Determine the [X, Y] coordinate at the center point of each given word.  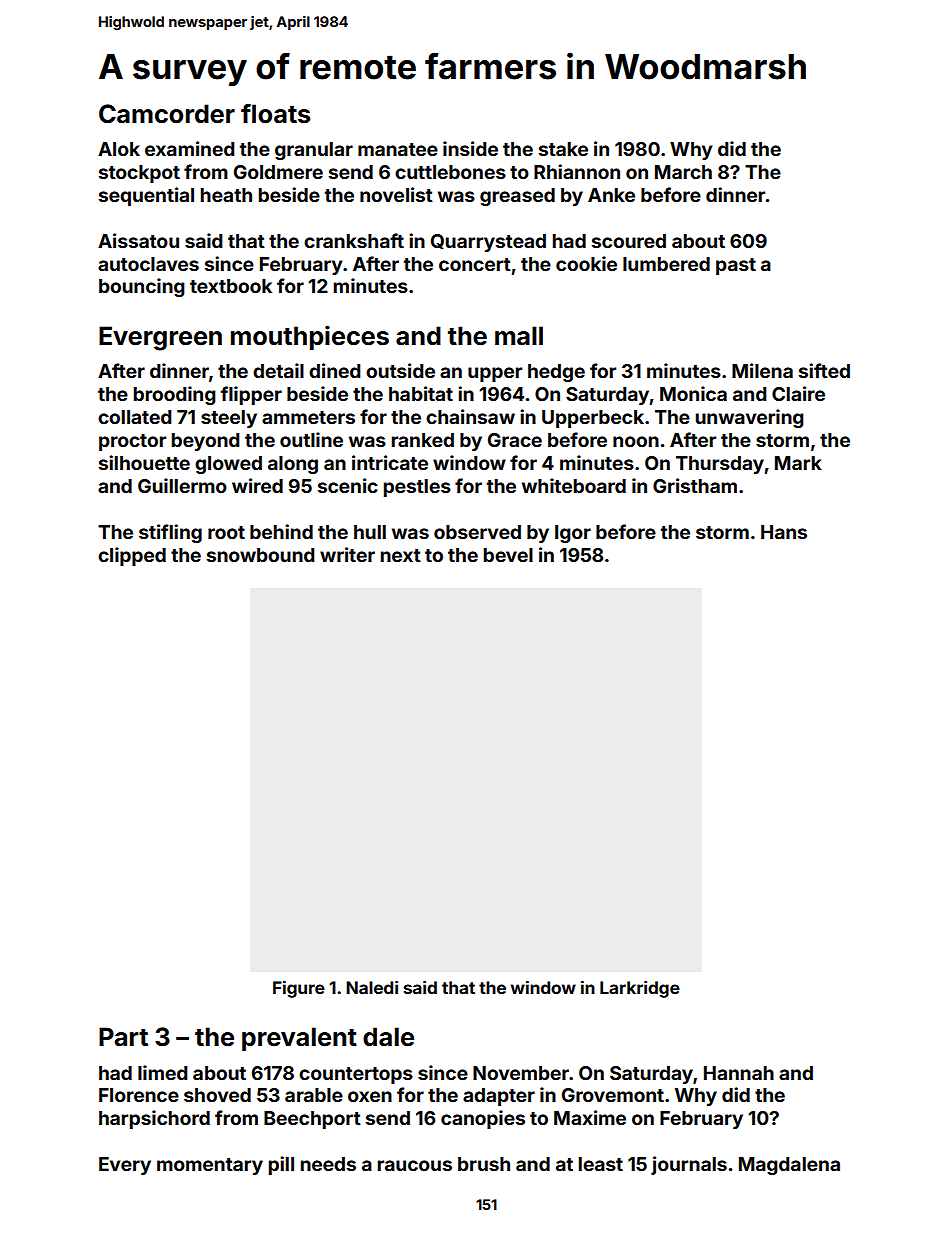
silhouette [144, 462]
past [736, 266]
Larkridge [640, 989]
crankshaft [354, 240]
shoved [217, 1095]
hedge [556, 373]
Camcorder [167, 114]
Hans [784, 532]
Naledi [372, 987]
